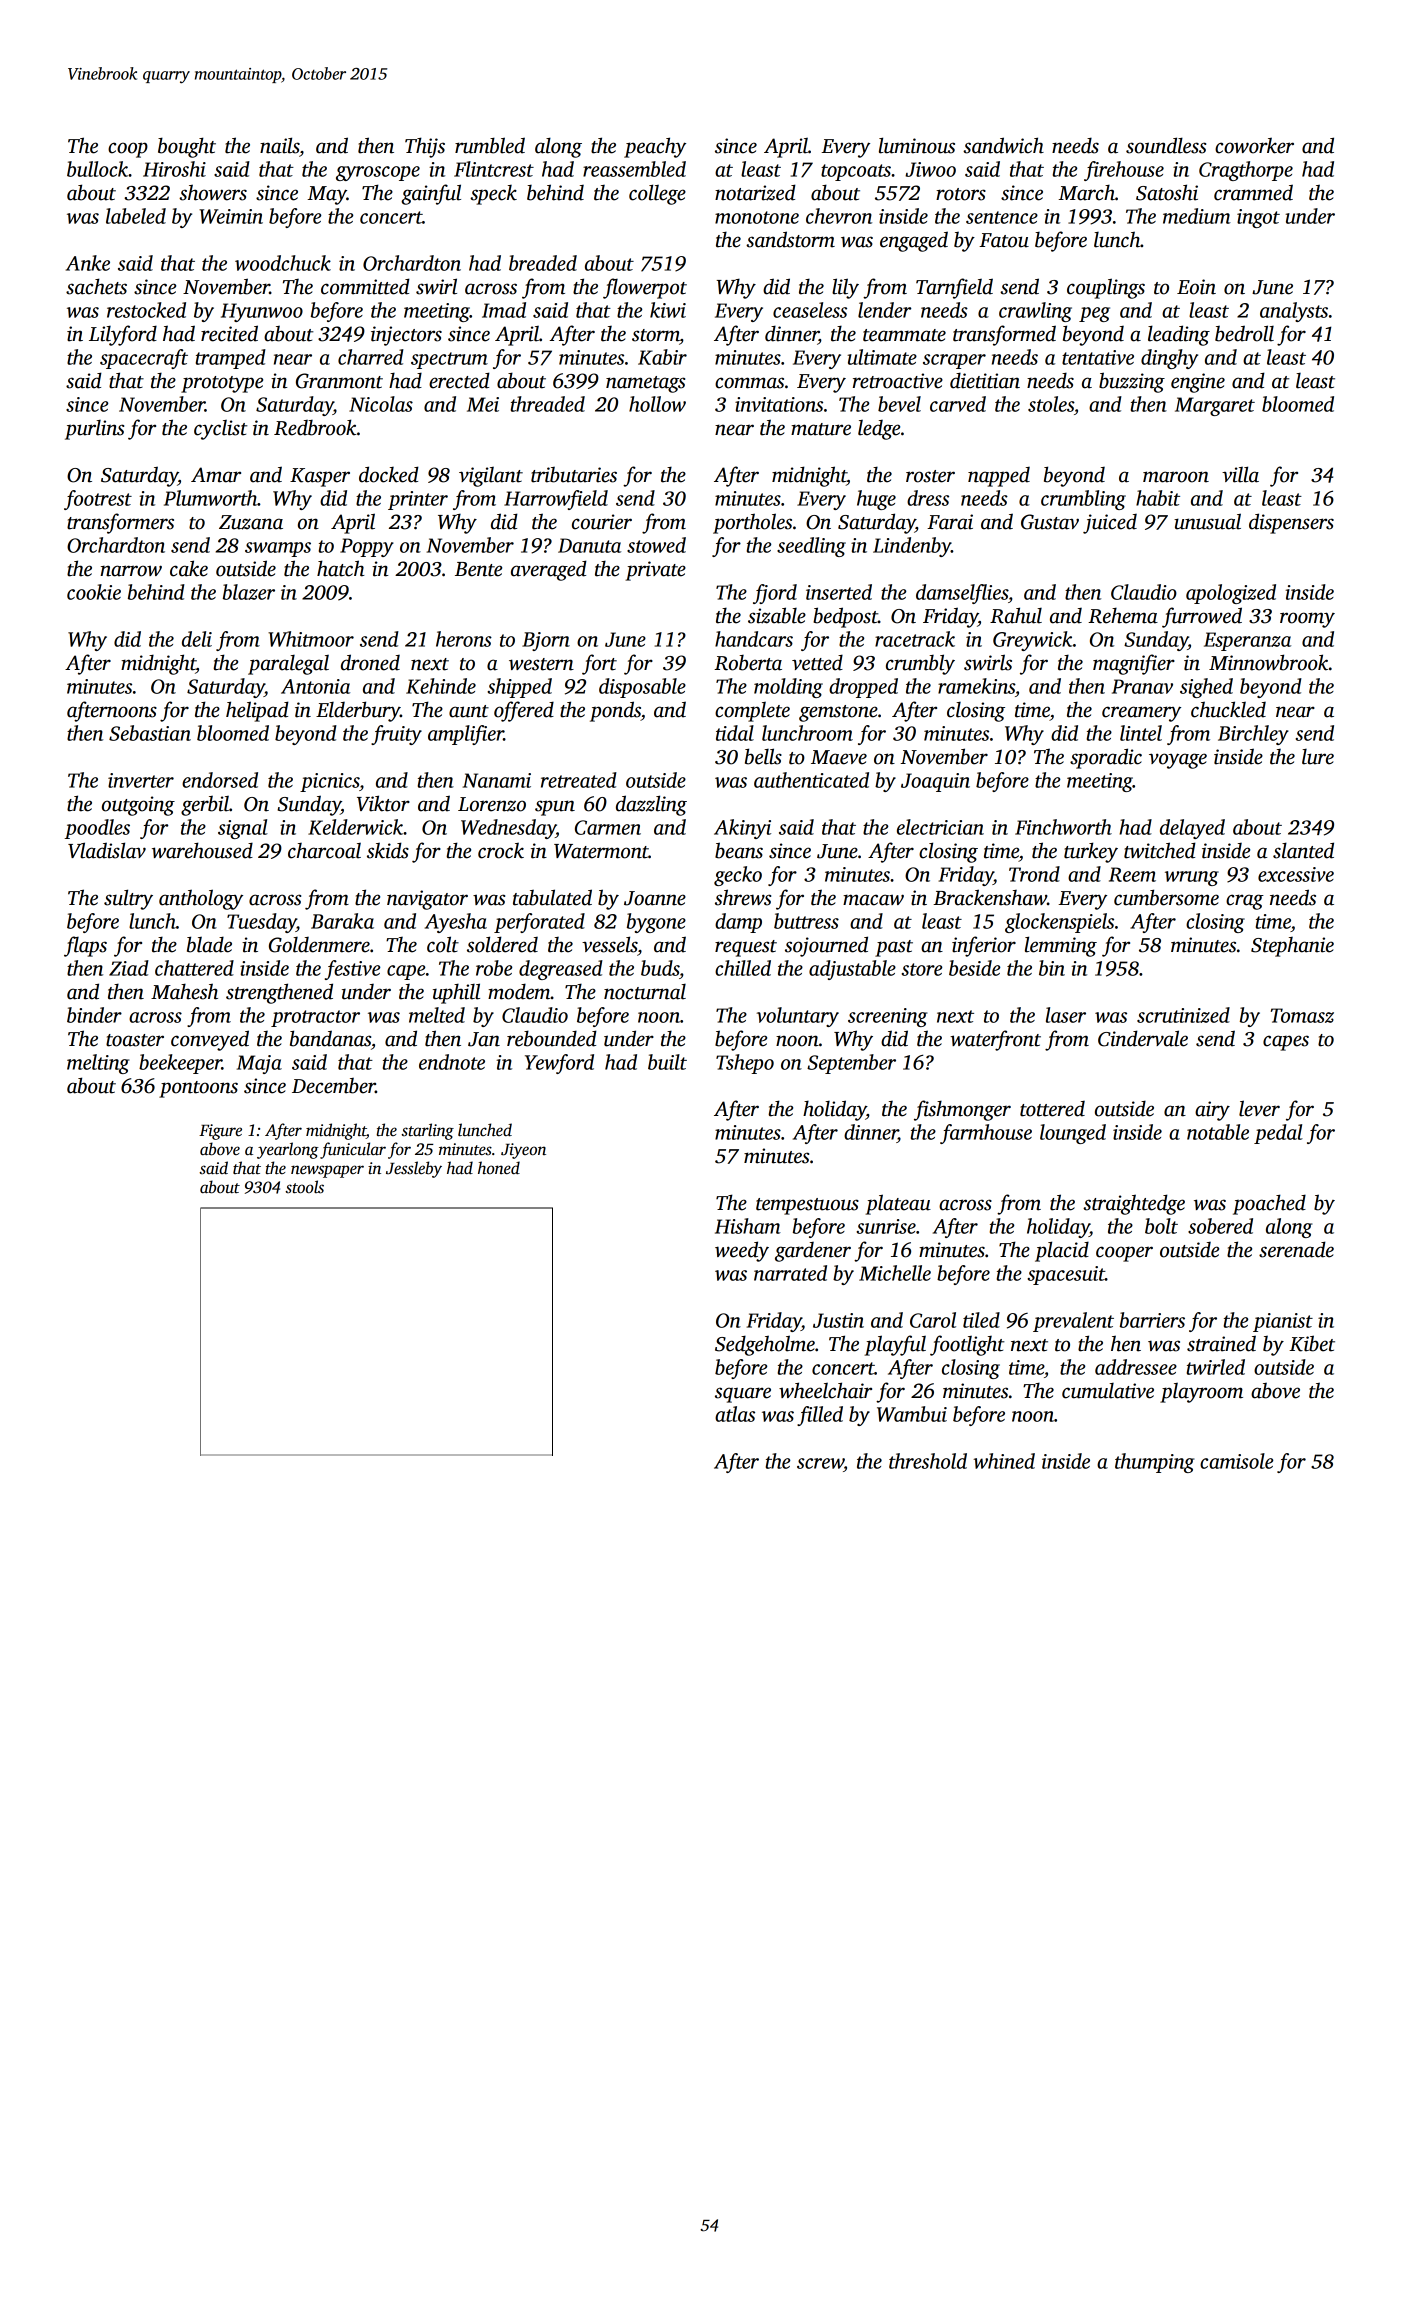 The width and height of the screenshot is (1401, 2308). What do you see at coordinates (249, 592) in the screenshot?
I see `blazer` at bounding box center [249, 592].
